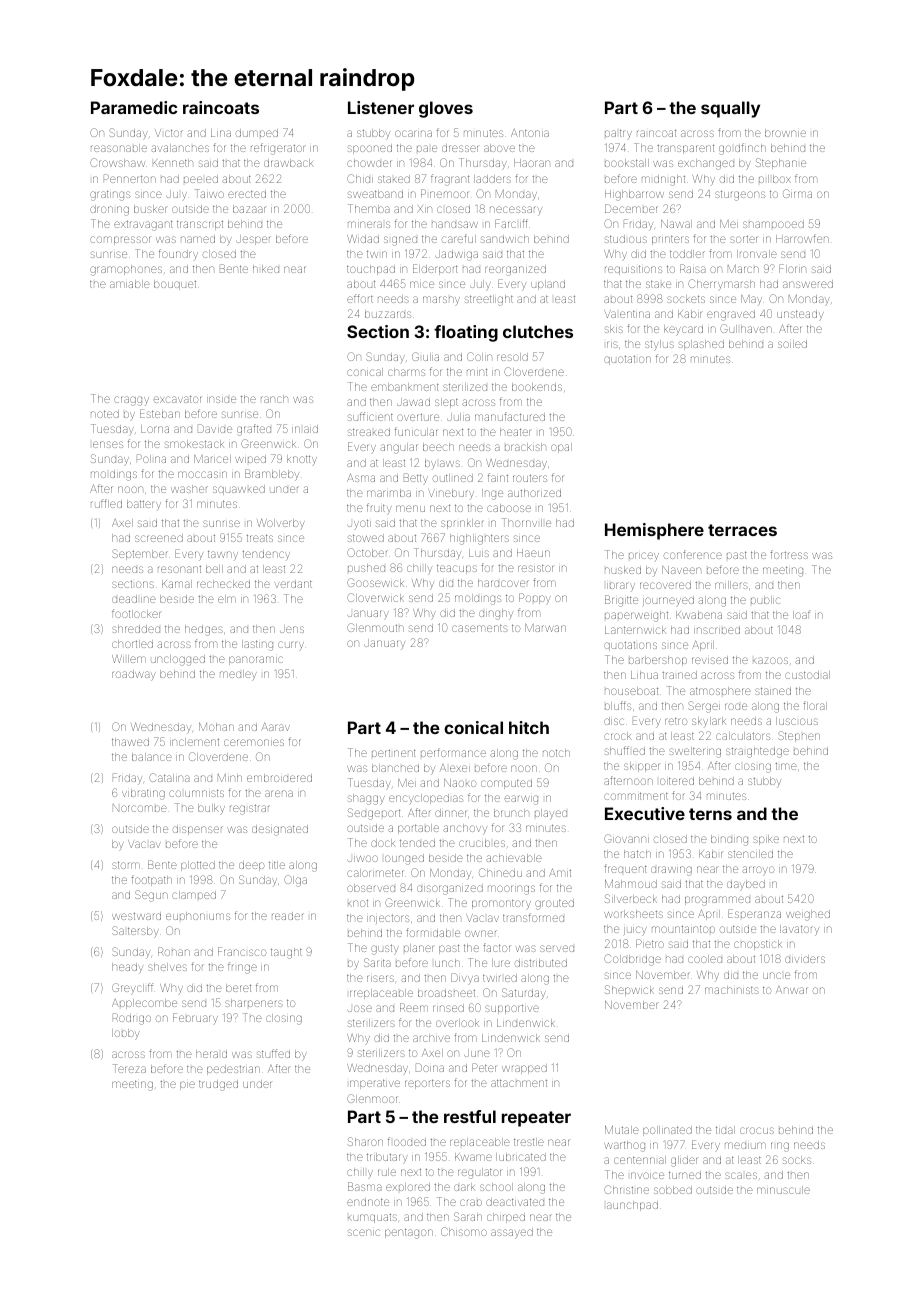  Describe the element at coordinates (785, 133) in the screenshot. I see `brownie` at that location.
